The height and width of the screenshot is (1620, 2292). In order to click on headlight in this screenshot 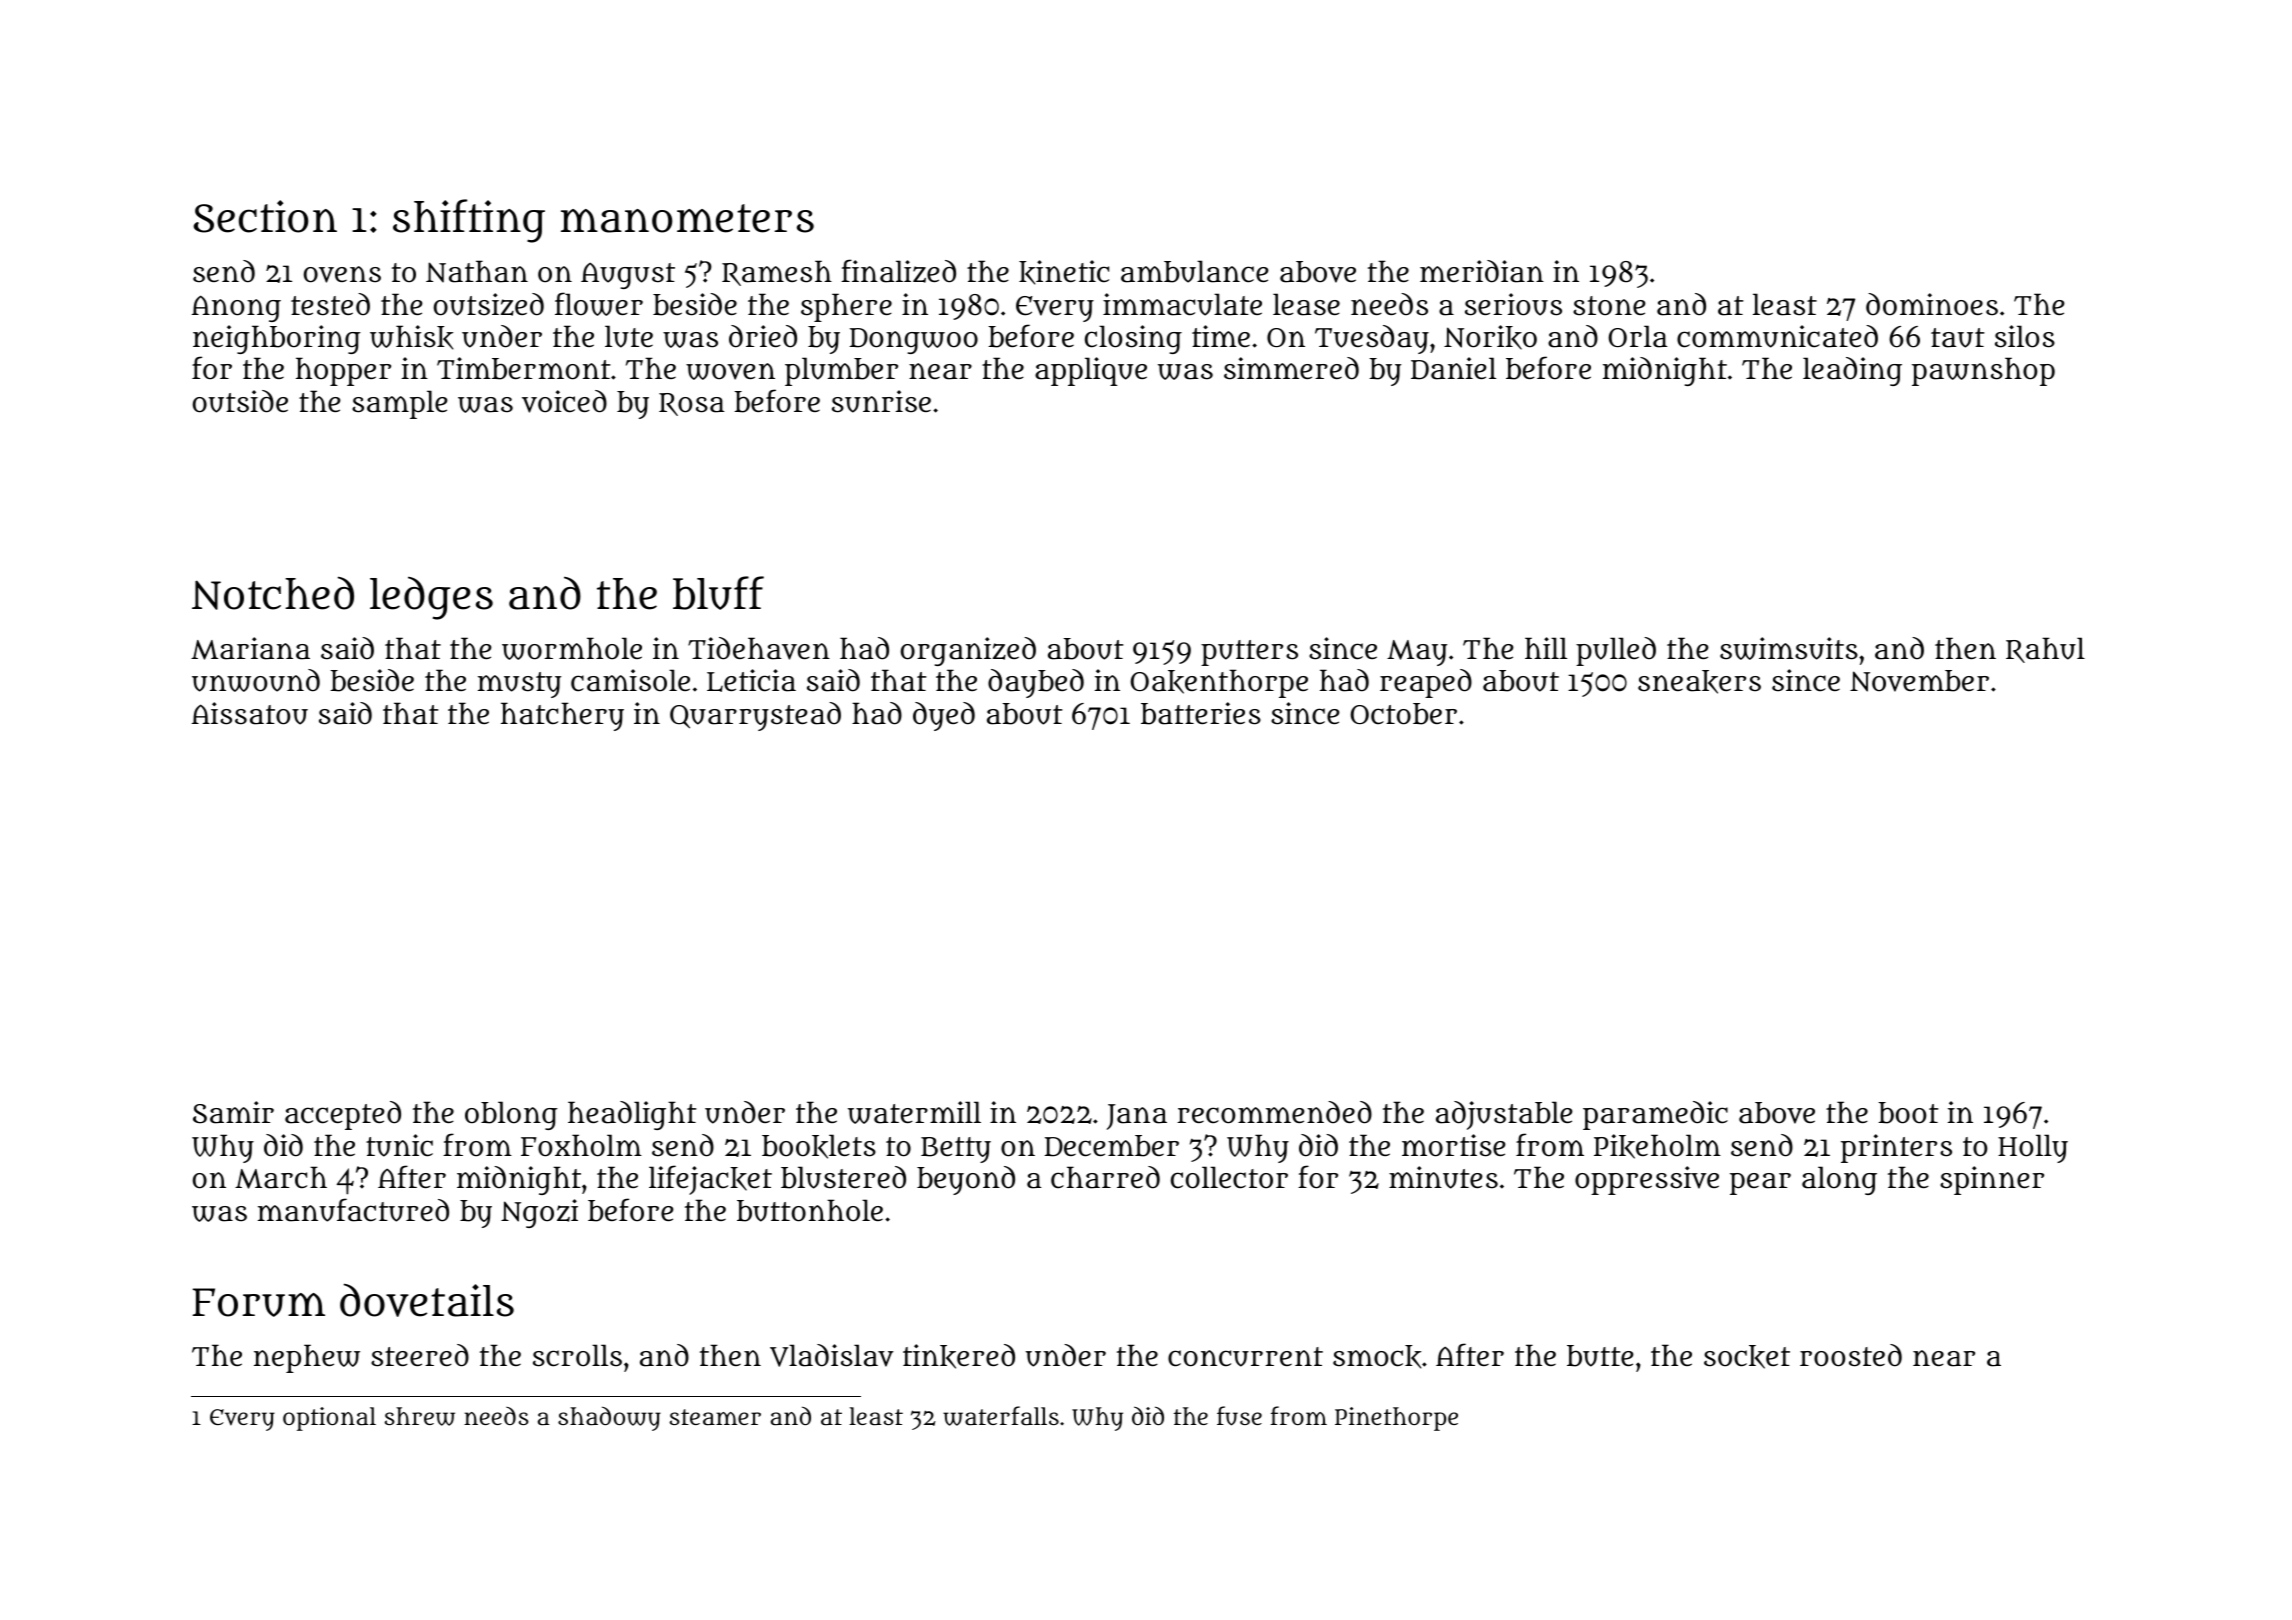, I will do `click(632, 1115)`.
